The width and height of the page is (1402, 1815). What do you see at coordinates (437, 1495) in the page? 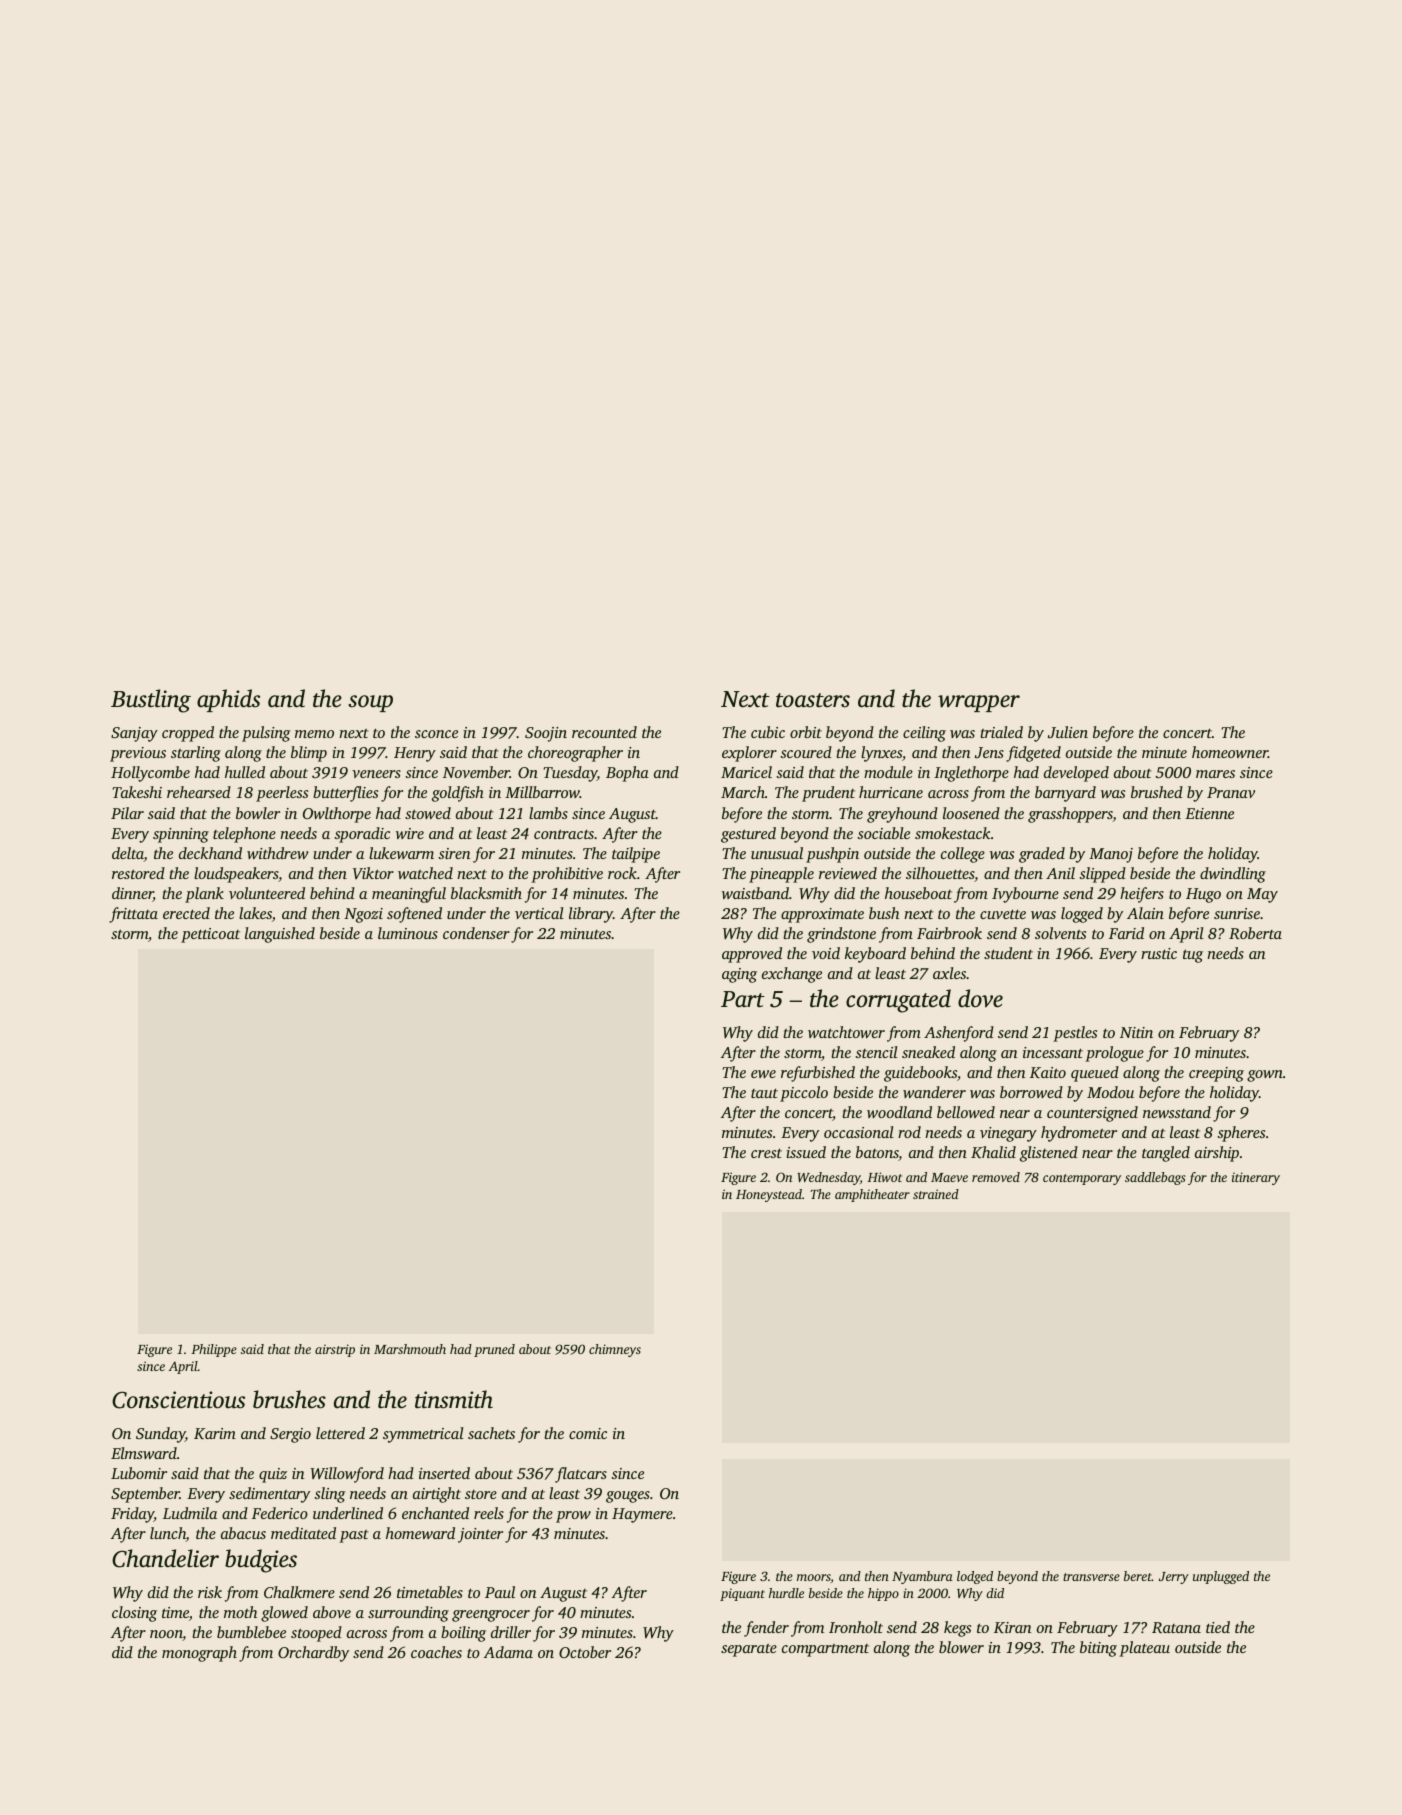
I see `airtight` at bounding box center [437, 1495].
